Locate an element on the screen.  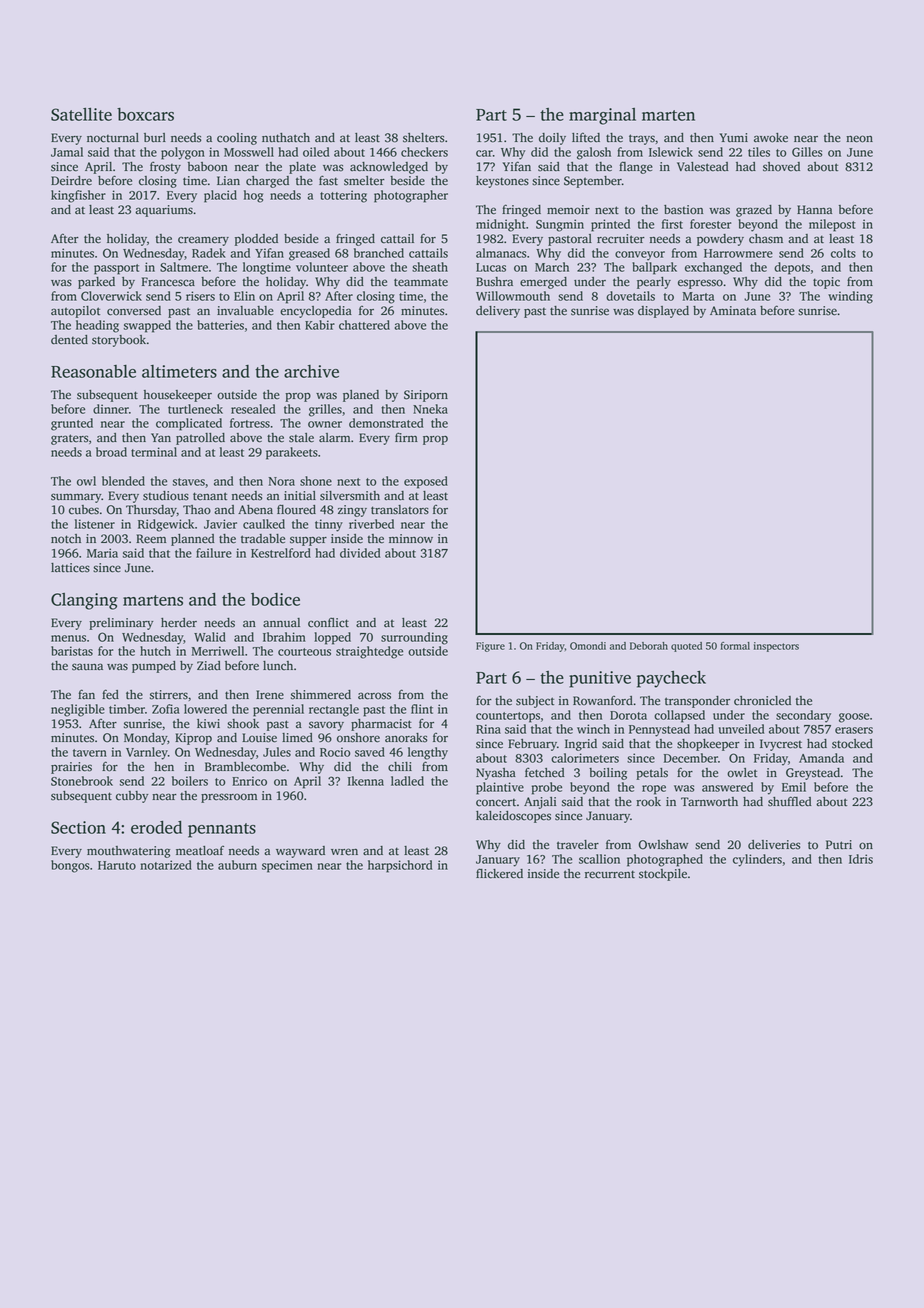
Sungmin is located at coordinates (560, 225).
